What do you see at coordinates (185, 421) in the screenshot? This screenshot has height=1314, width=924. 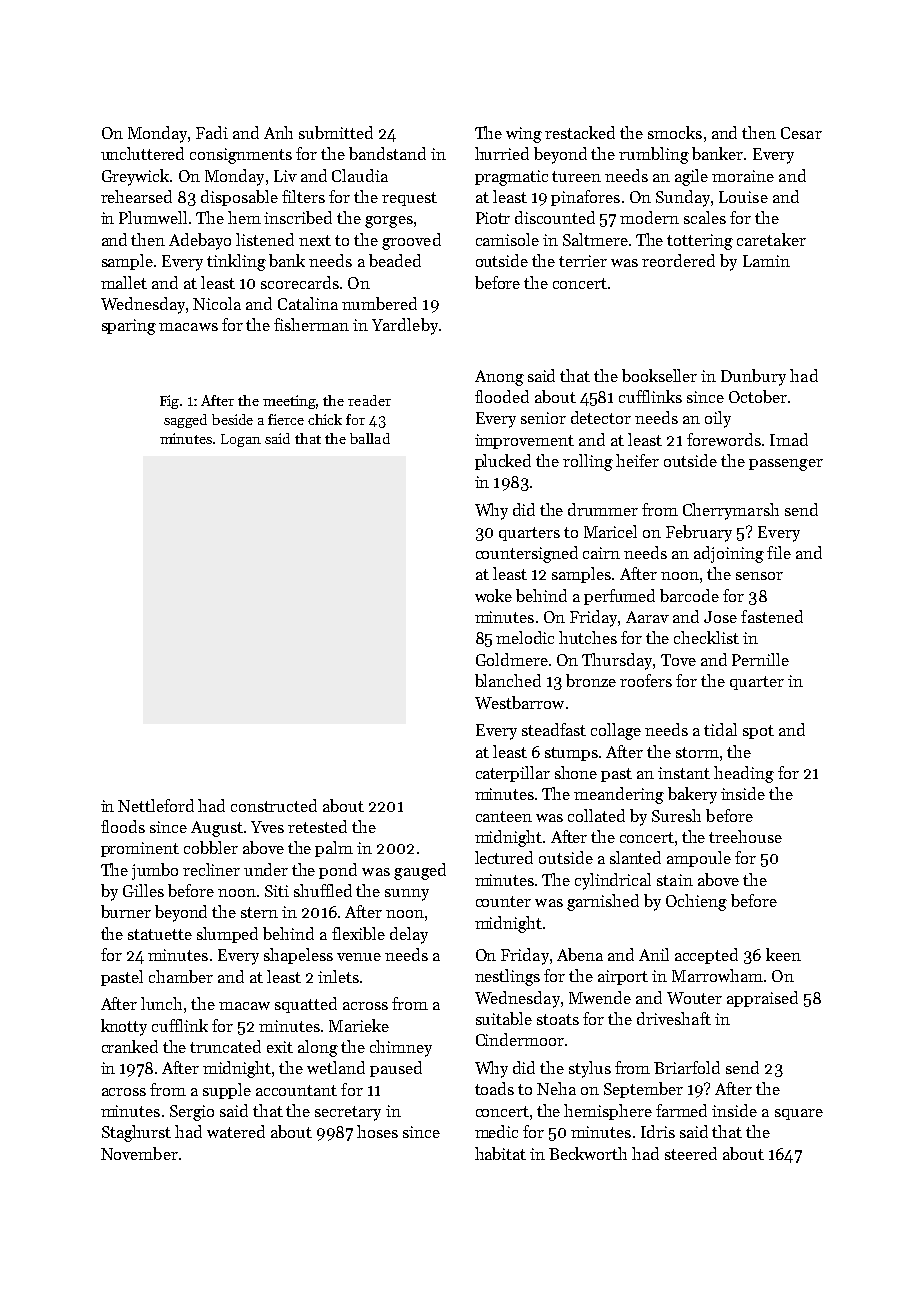 I see `sagged` at bounding box center [185, 421].
